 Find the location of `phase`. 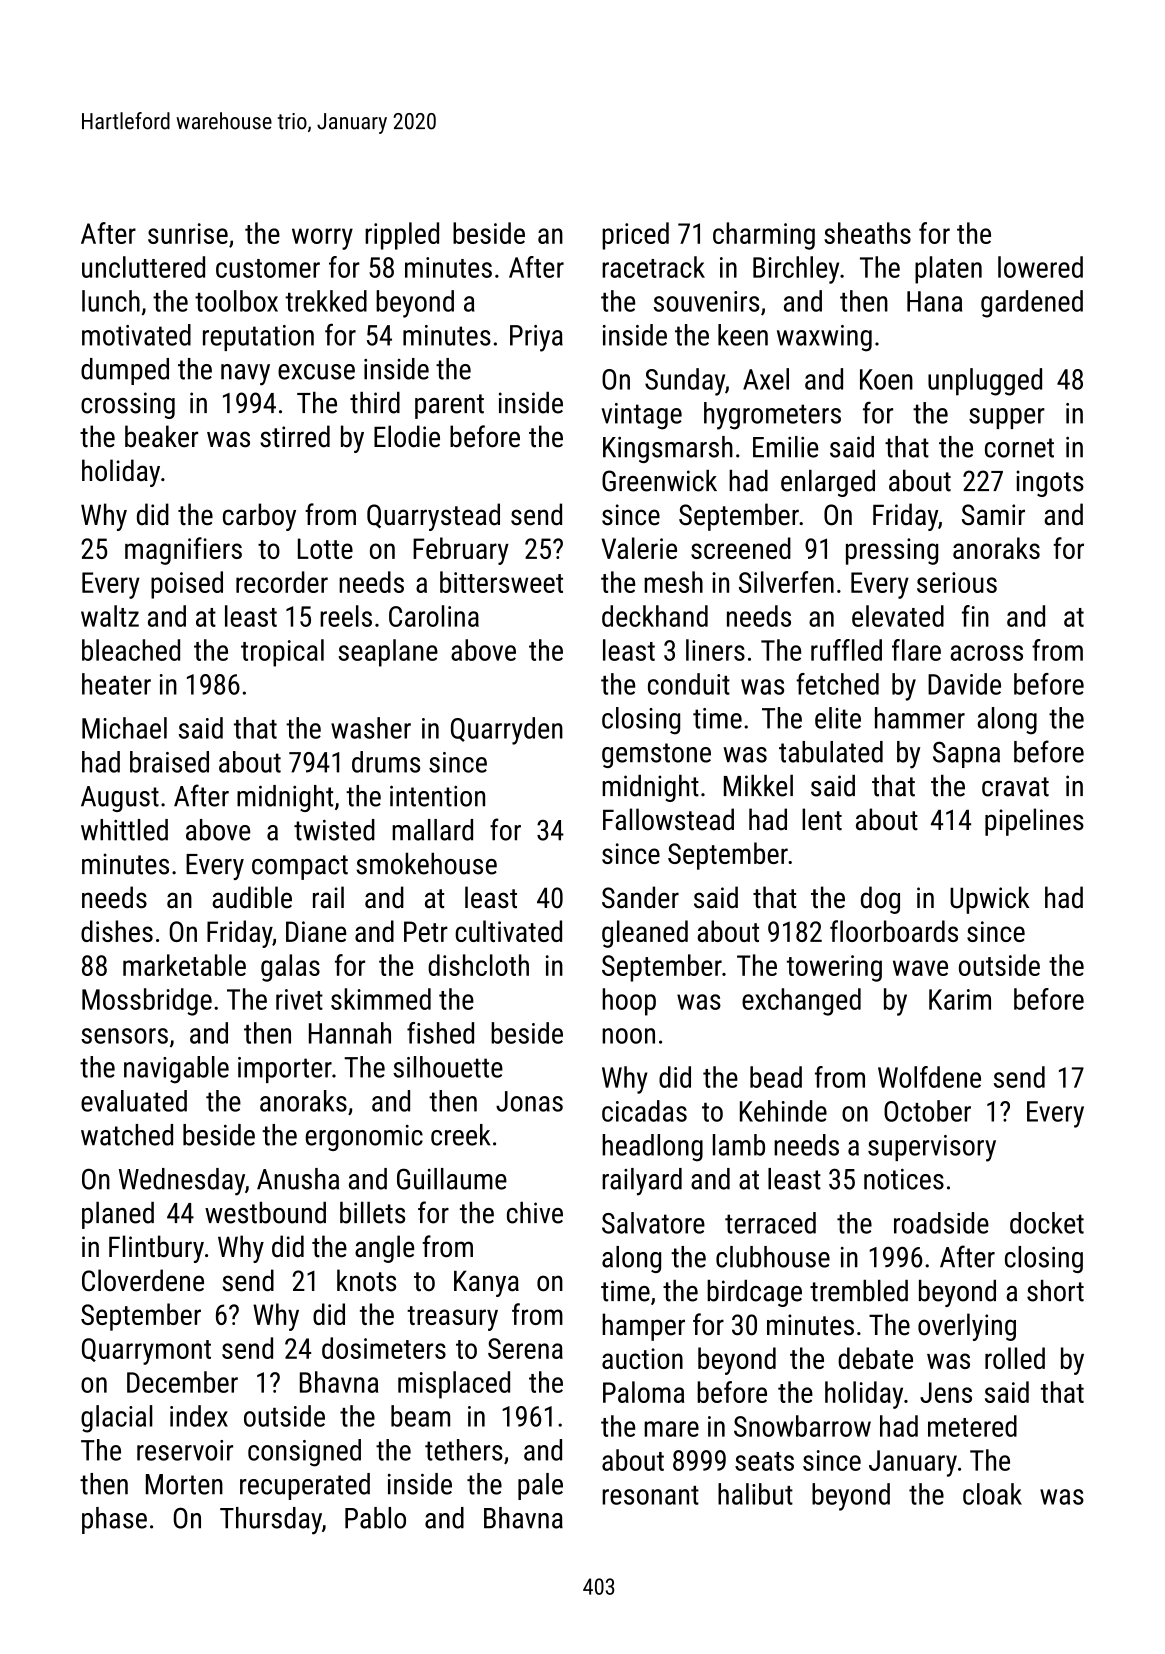

phase is located at coordinates (114, 1520).
